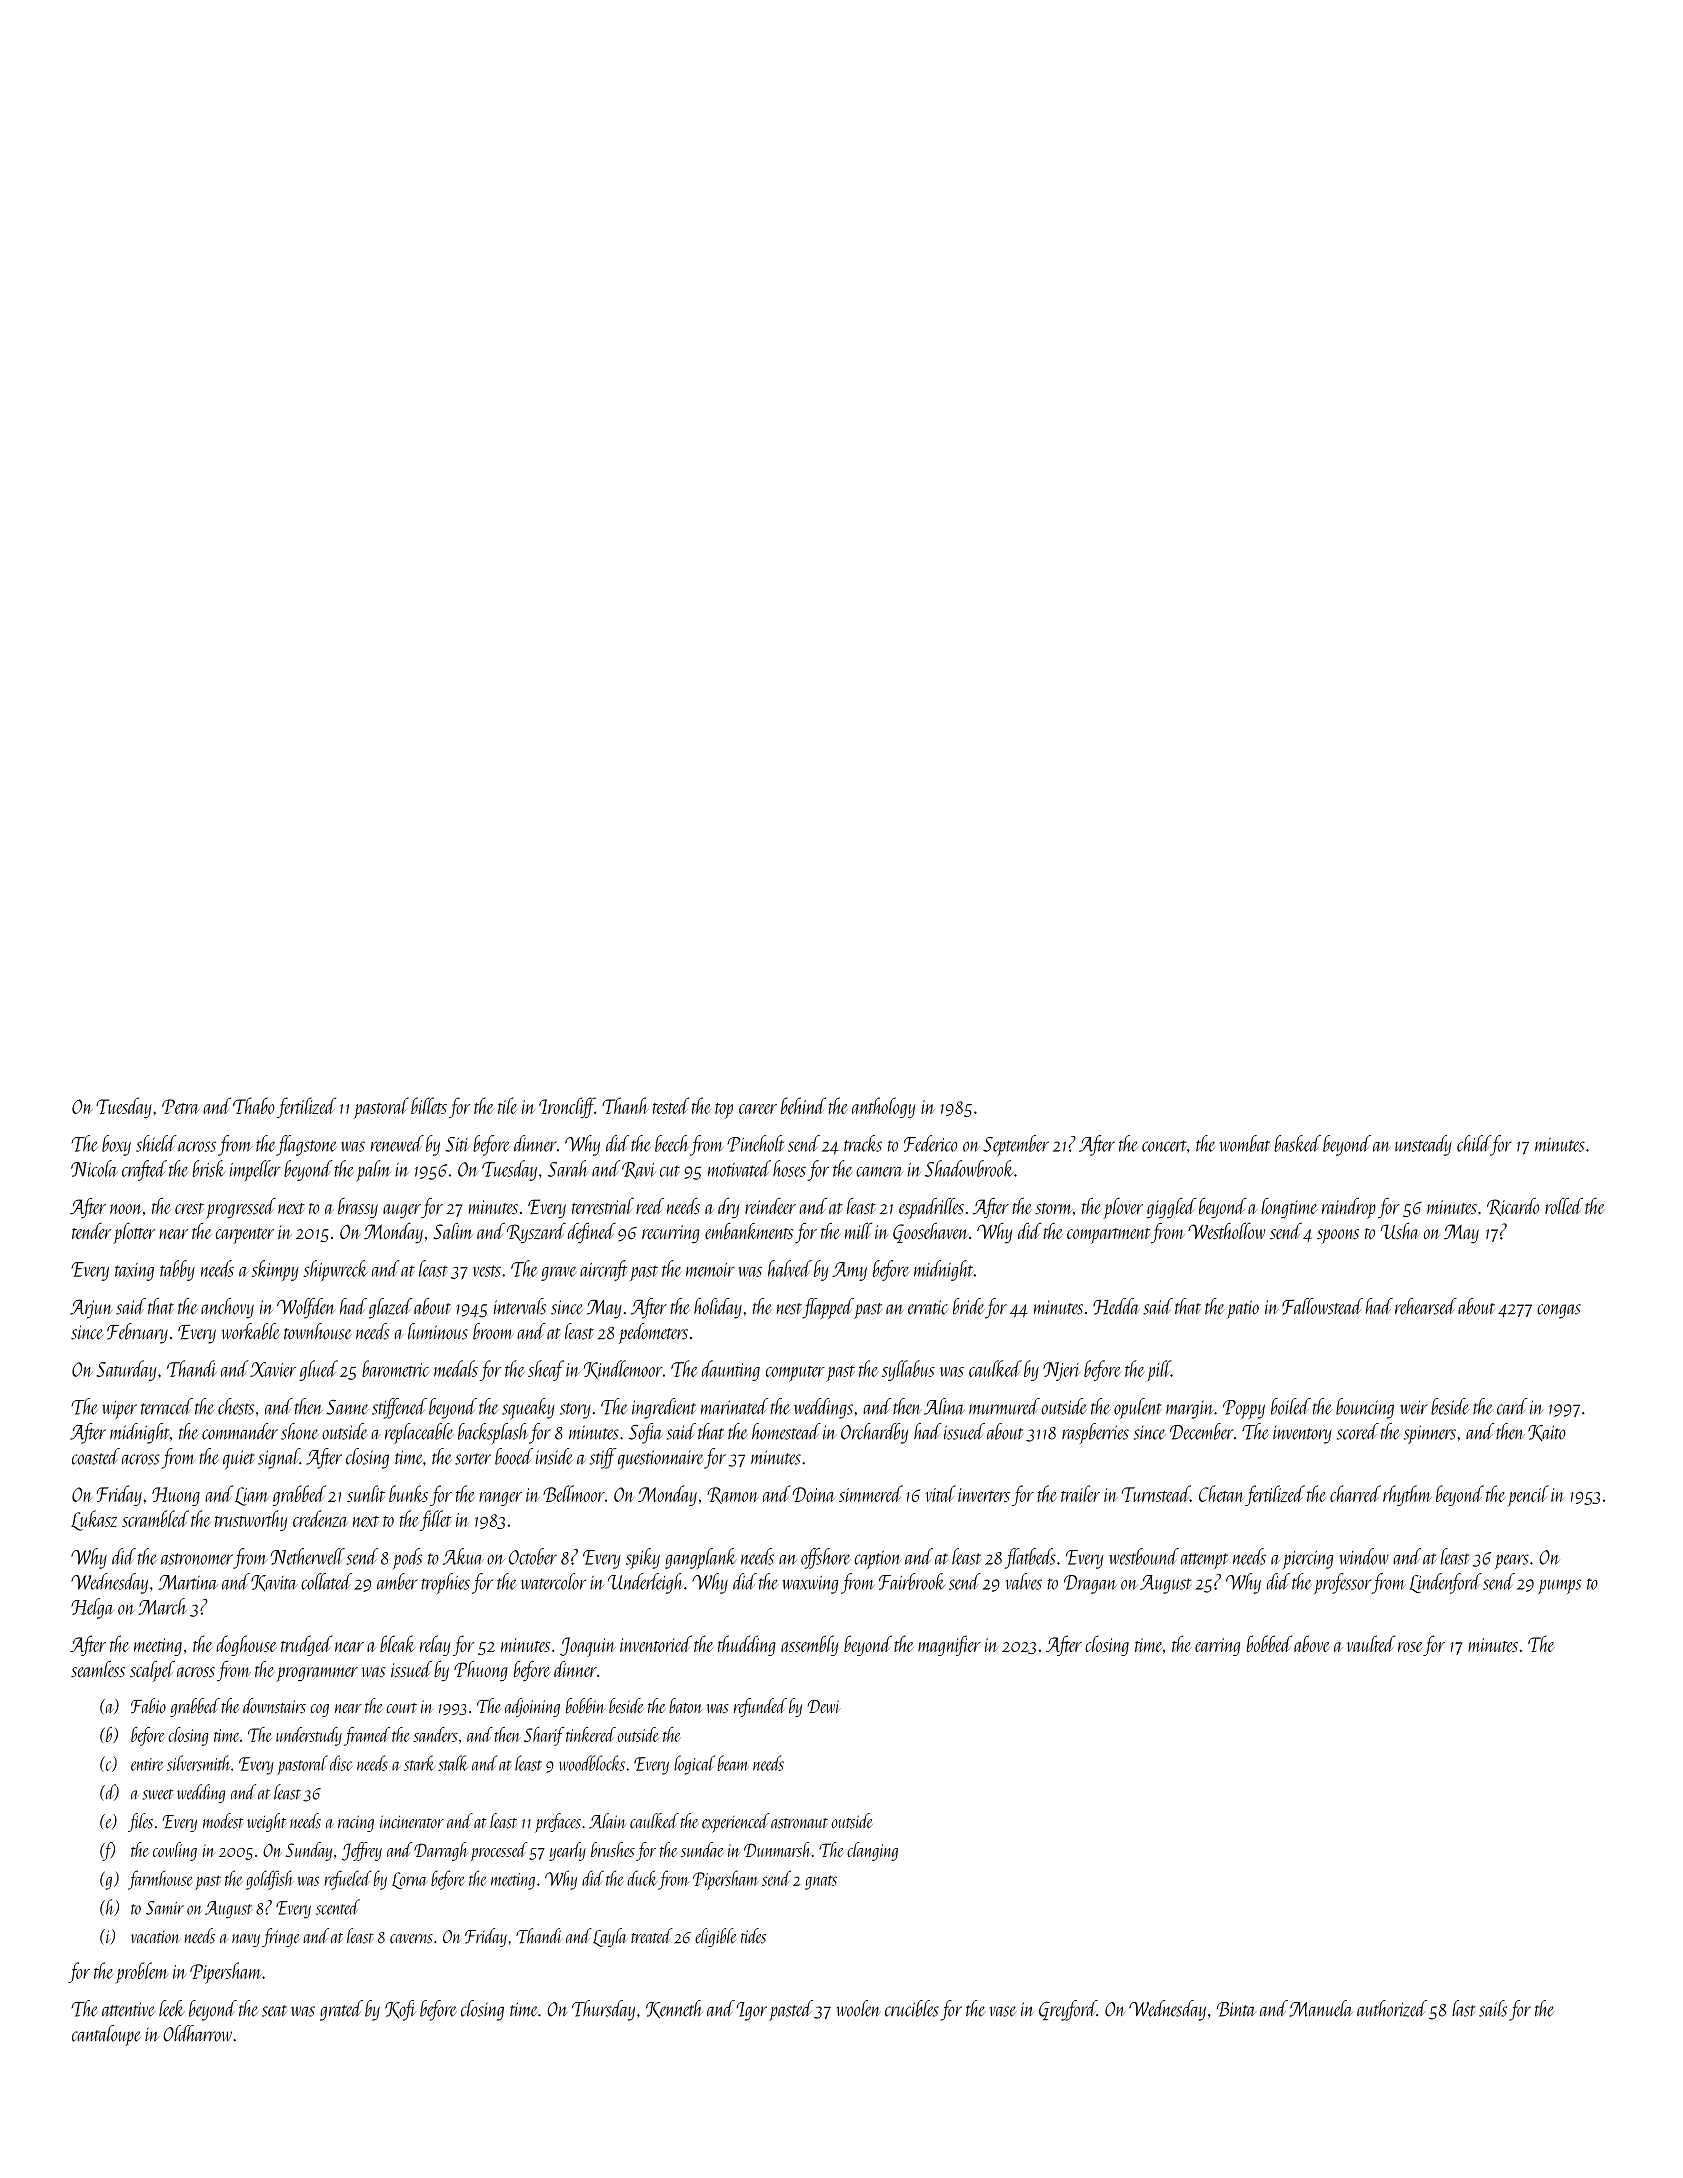 The image size is (1683, 2178). I want to click on raindrop, so click(1349, 1208).
